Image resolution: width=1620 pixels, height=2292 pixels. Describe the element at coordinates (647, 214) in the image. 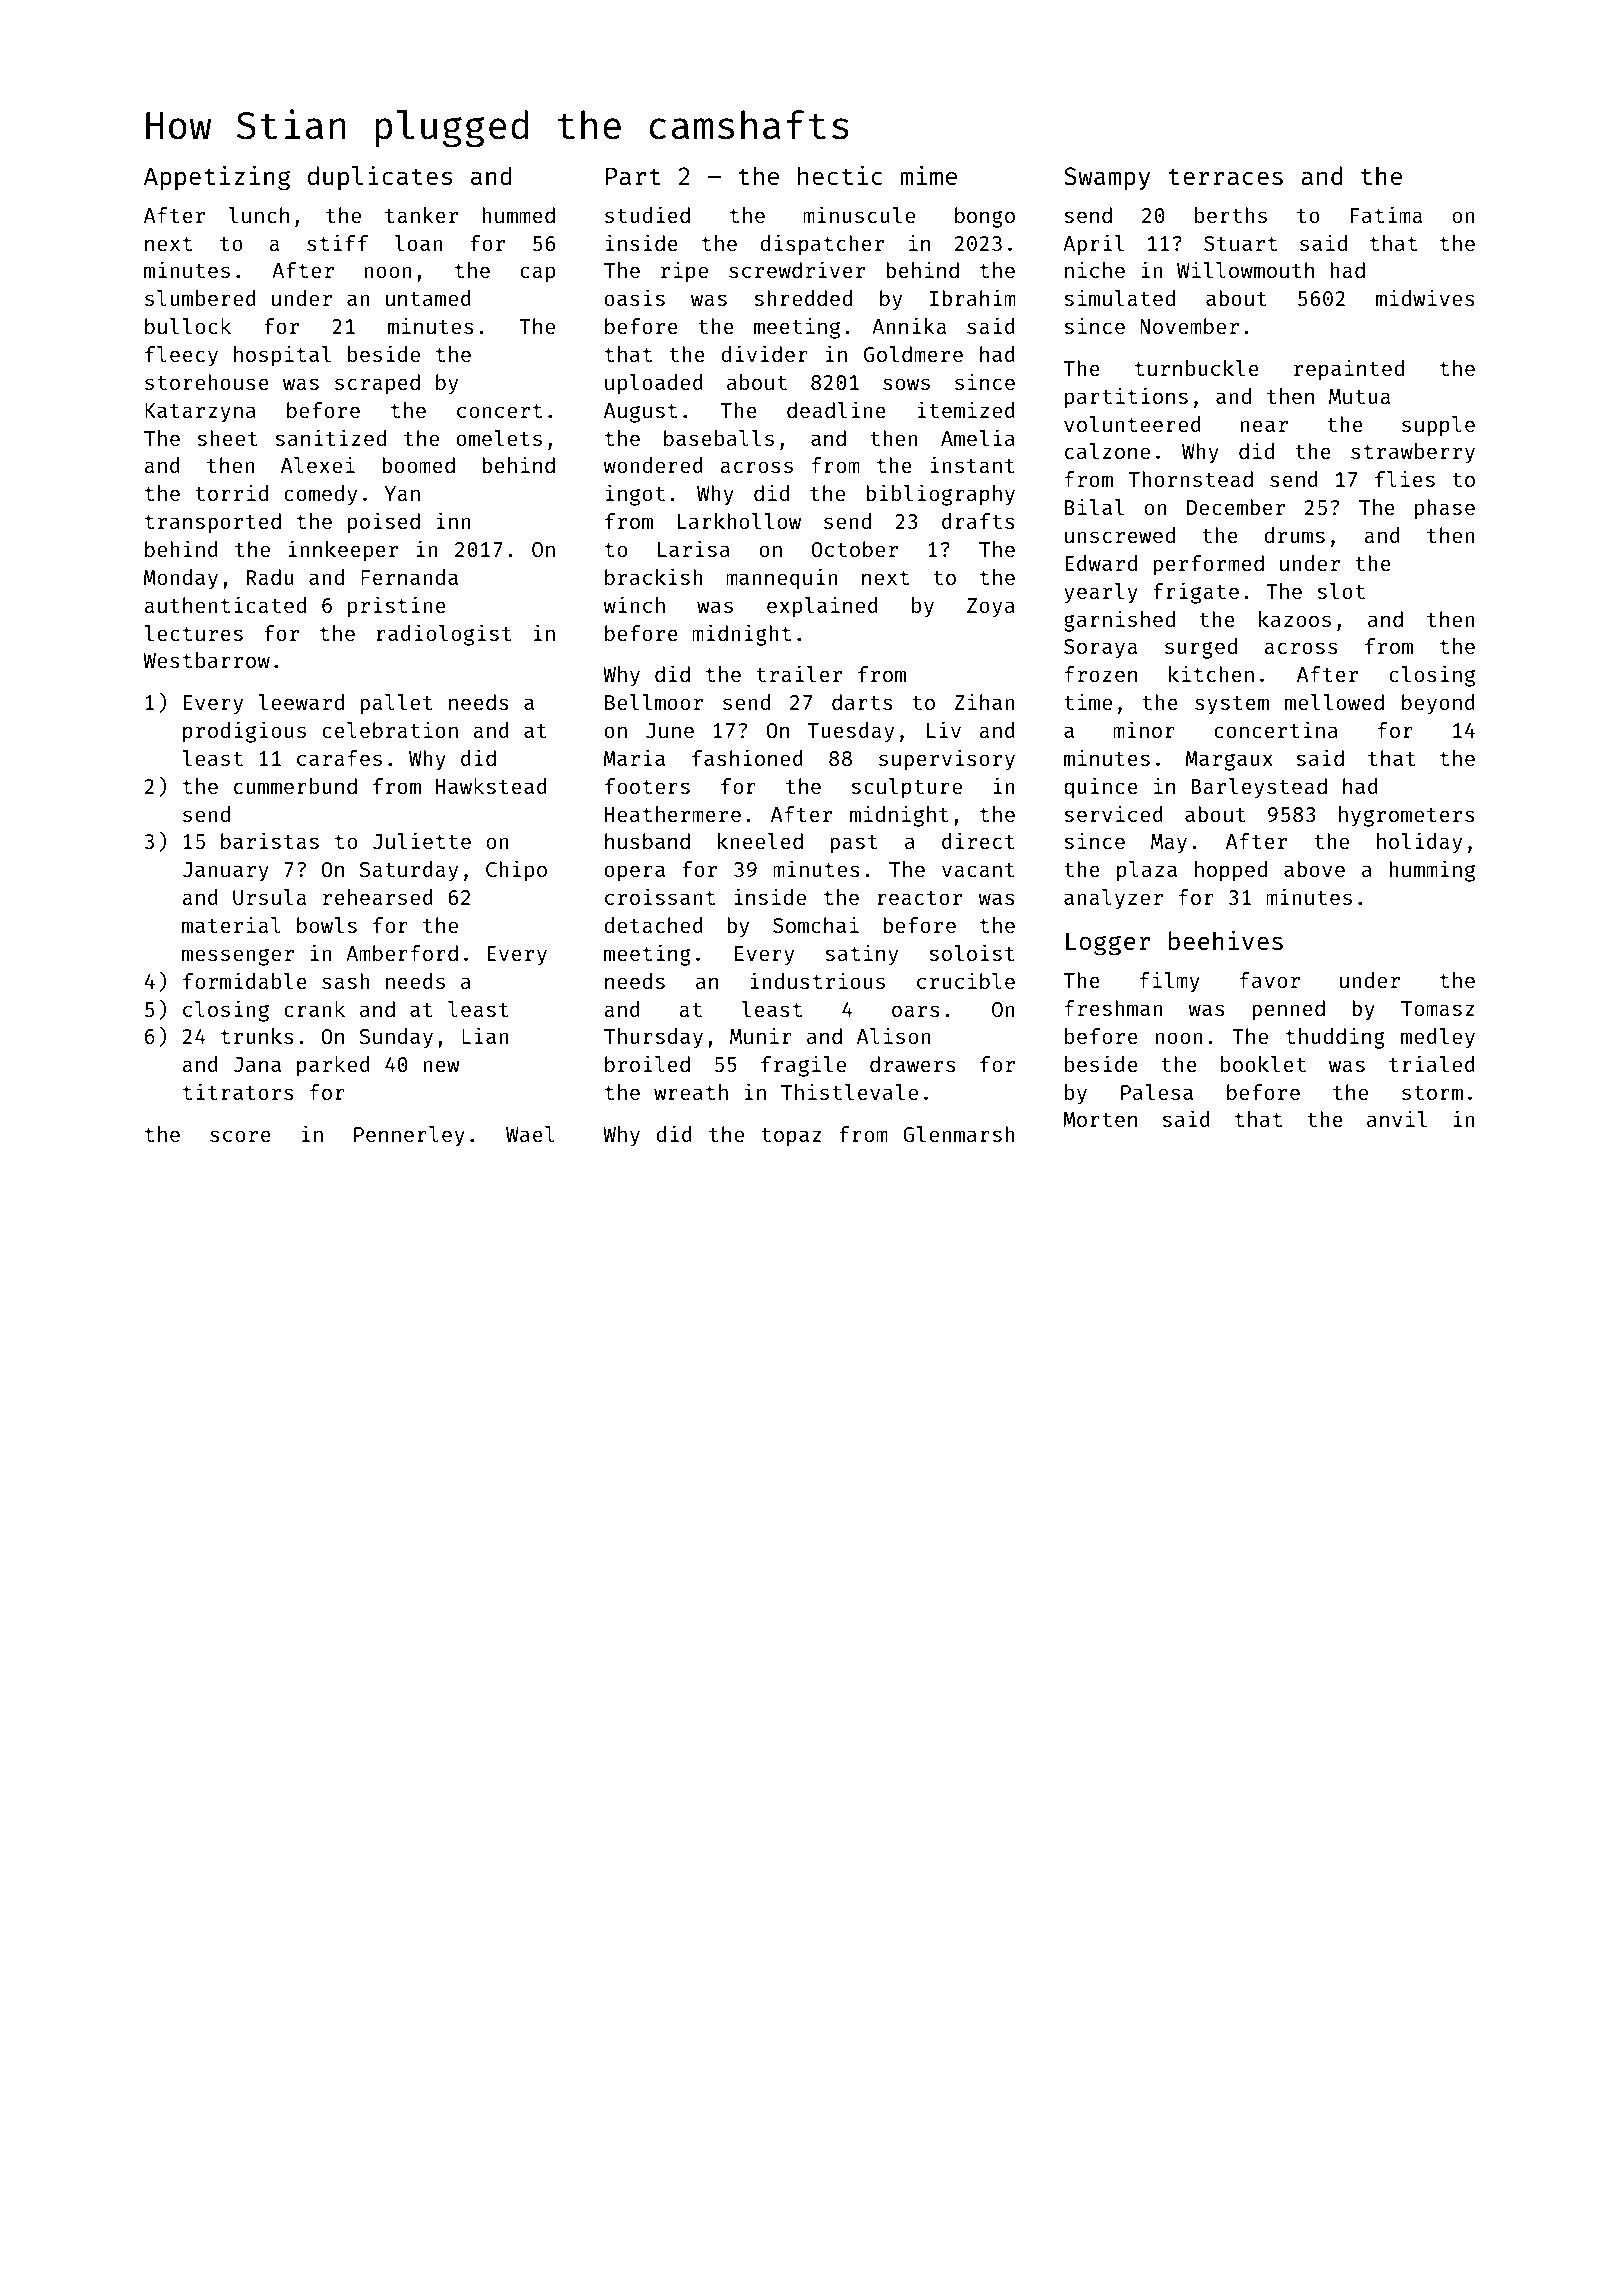

I see `studied` at that location.
